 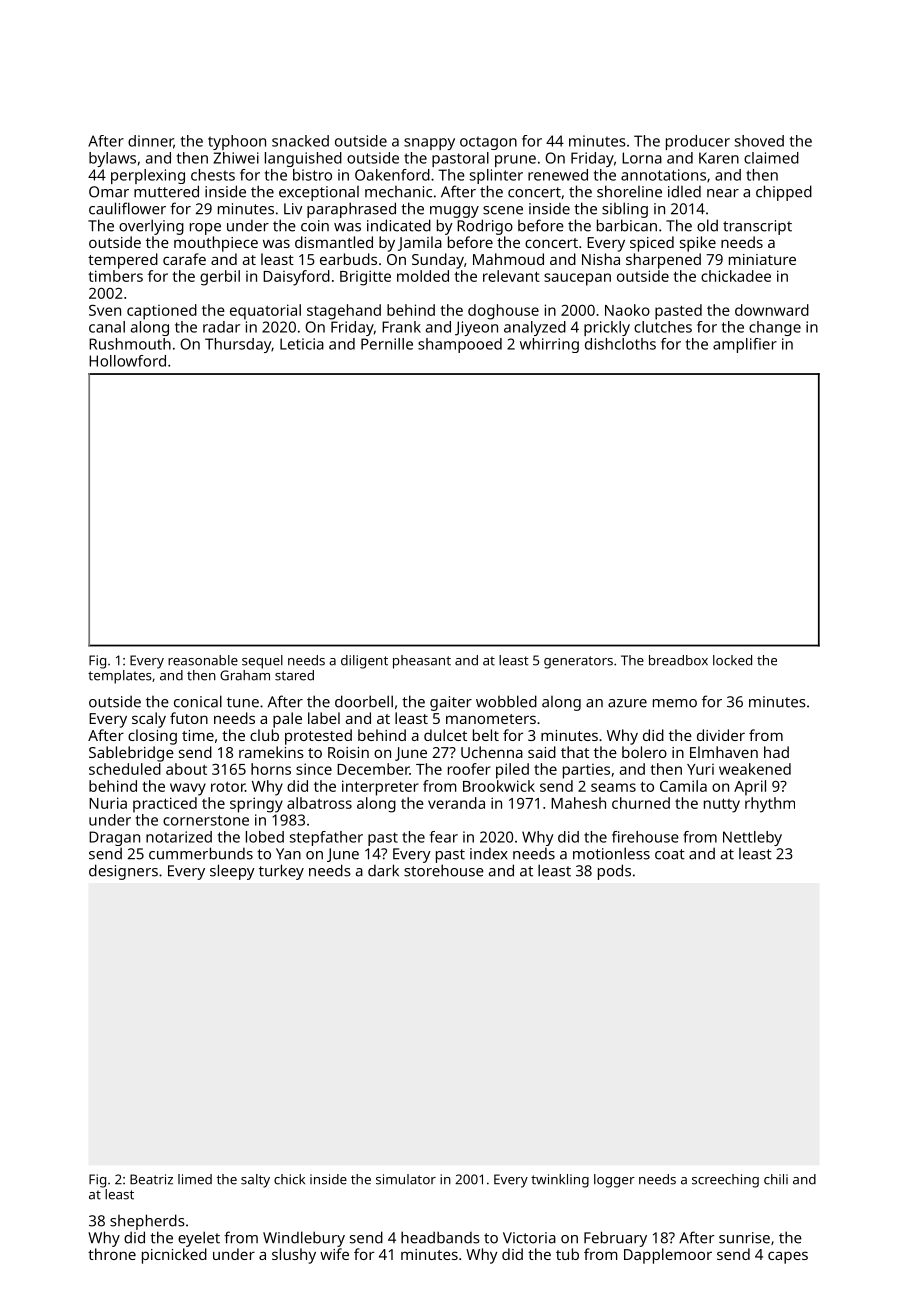 I want to click on slushy, so click(x=294, y=1256).
